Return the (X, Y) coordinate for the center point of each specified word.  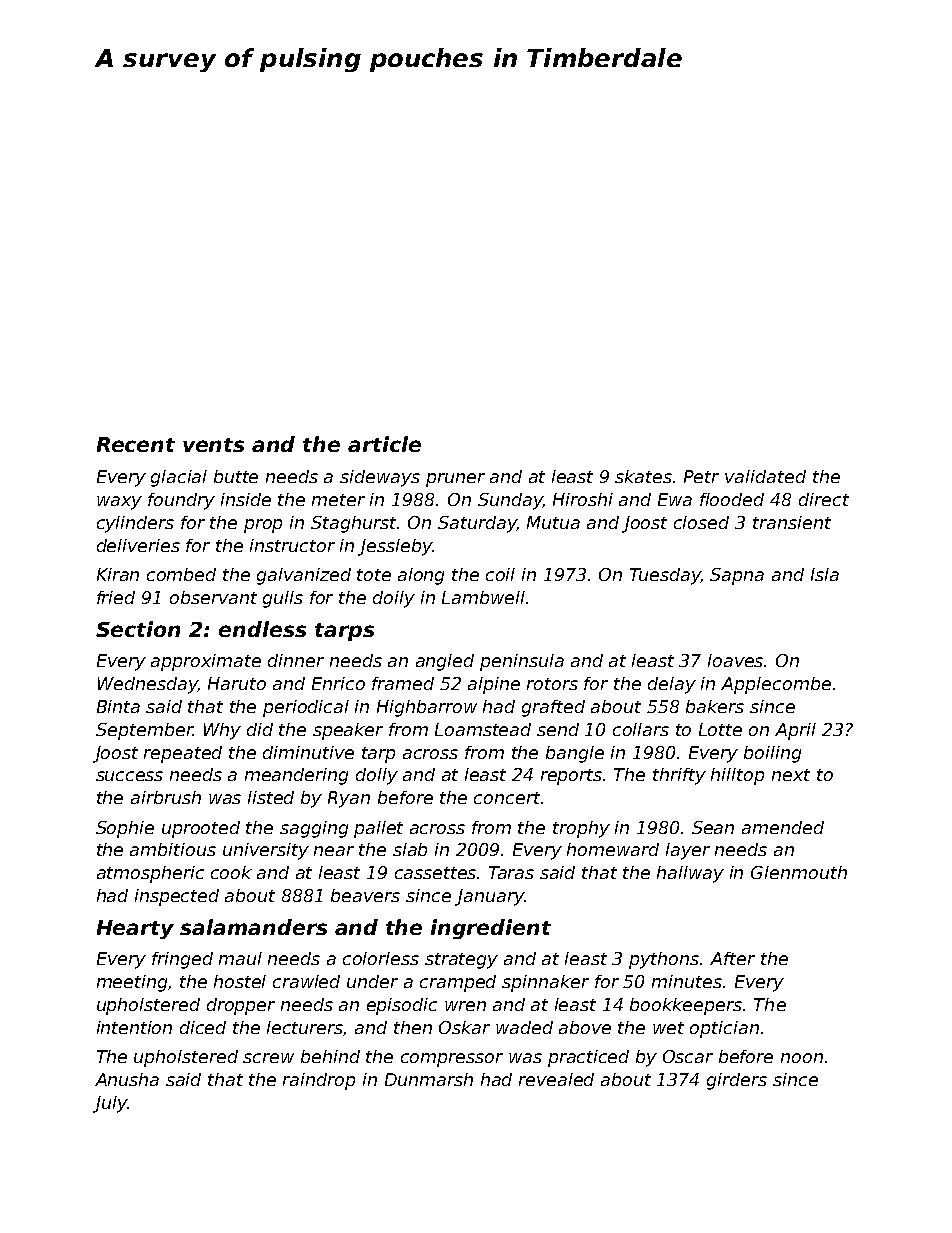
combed (181, 574)
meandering (296, 776)
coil (500, 574)
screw (268, 1058)
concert (507, 798)
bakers (715, 706)
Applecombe (776, 685)
